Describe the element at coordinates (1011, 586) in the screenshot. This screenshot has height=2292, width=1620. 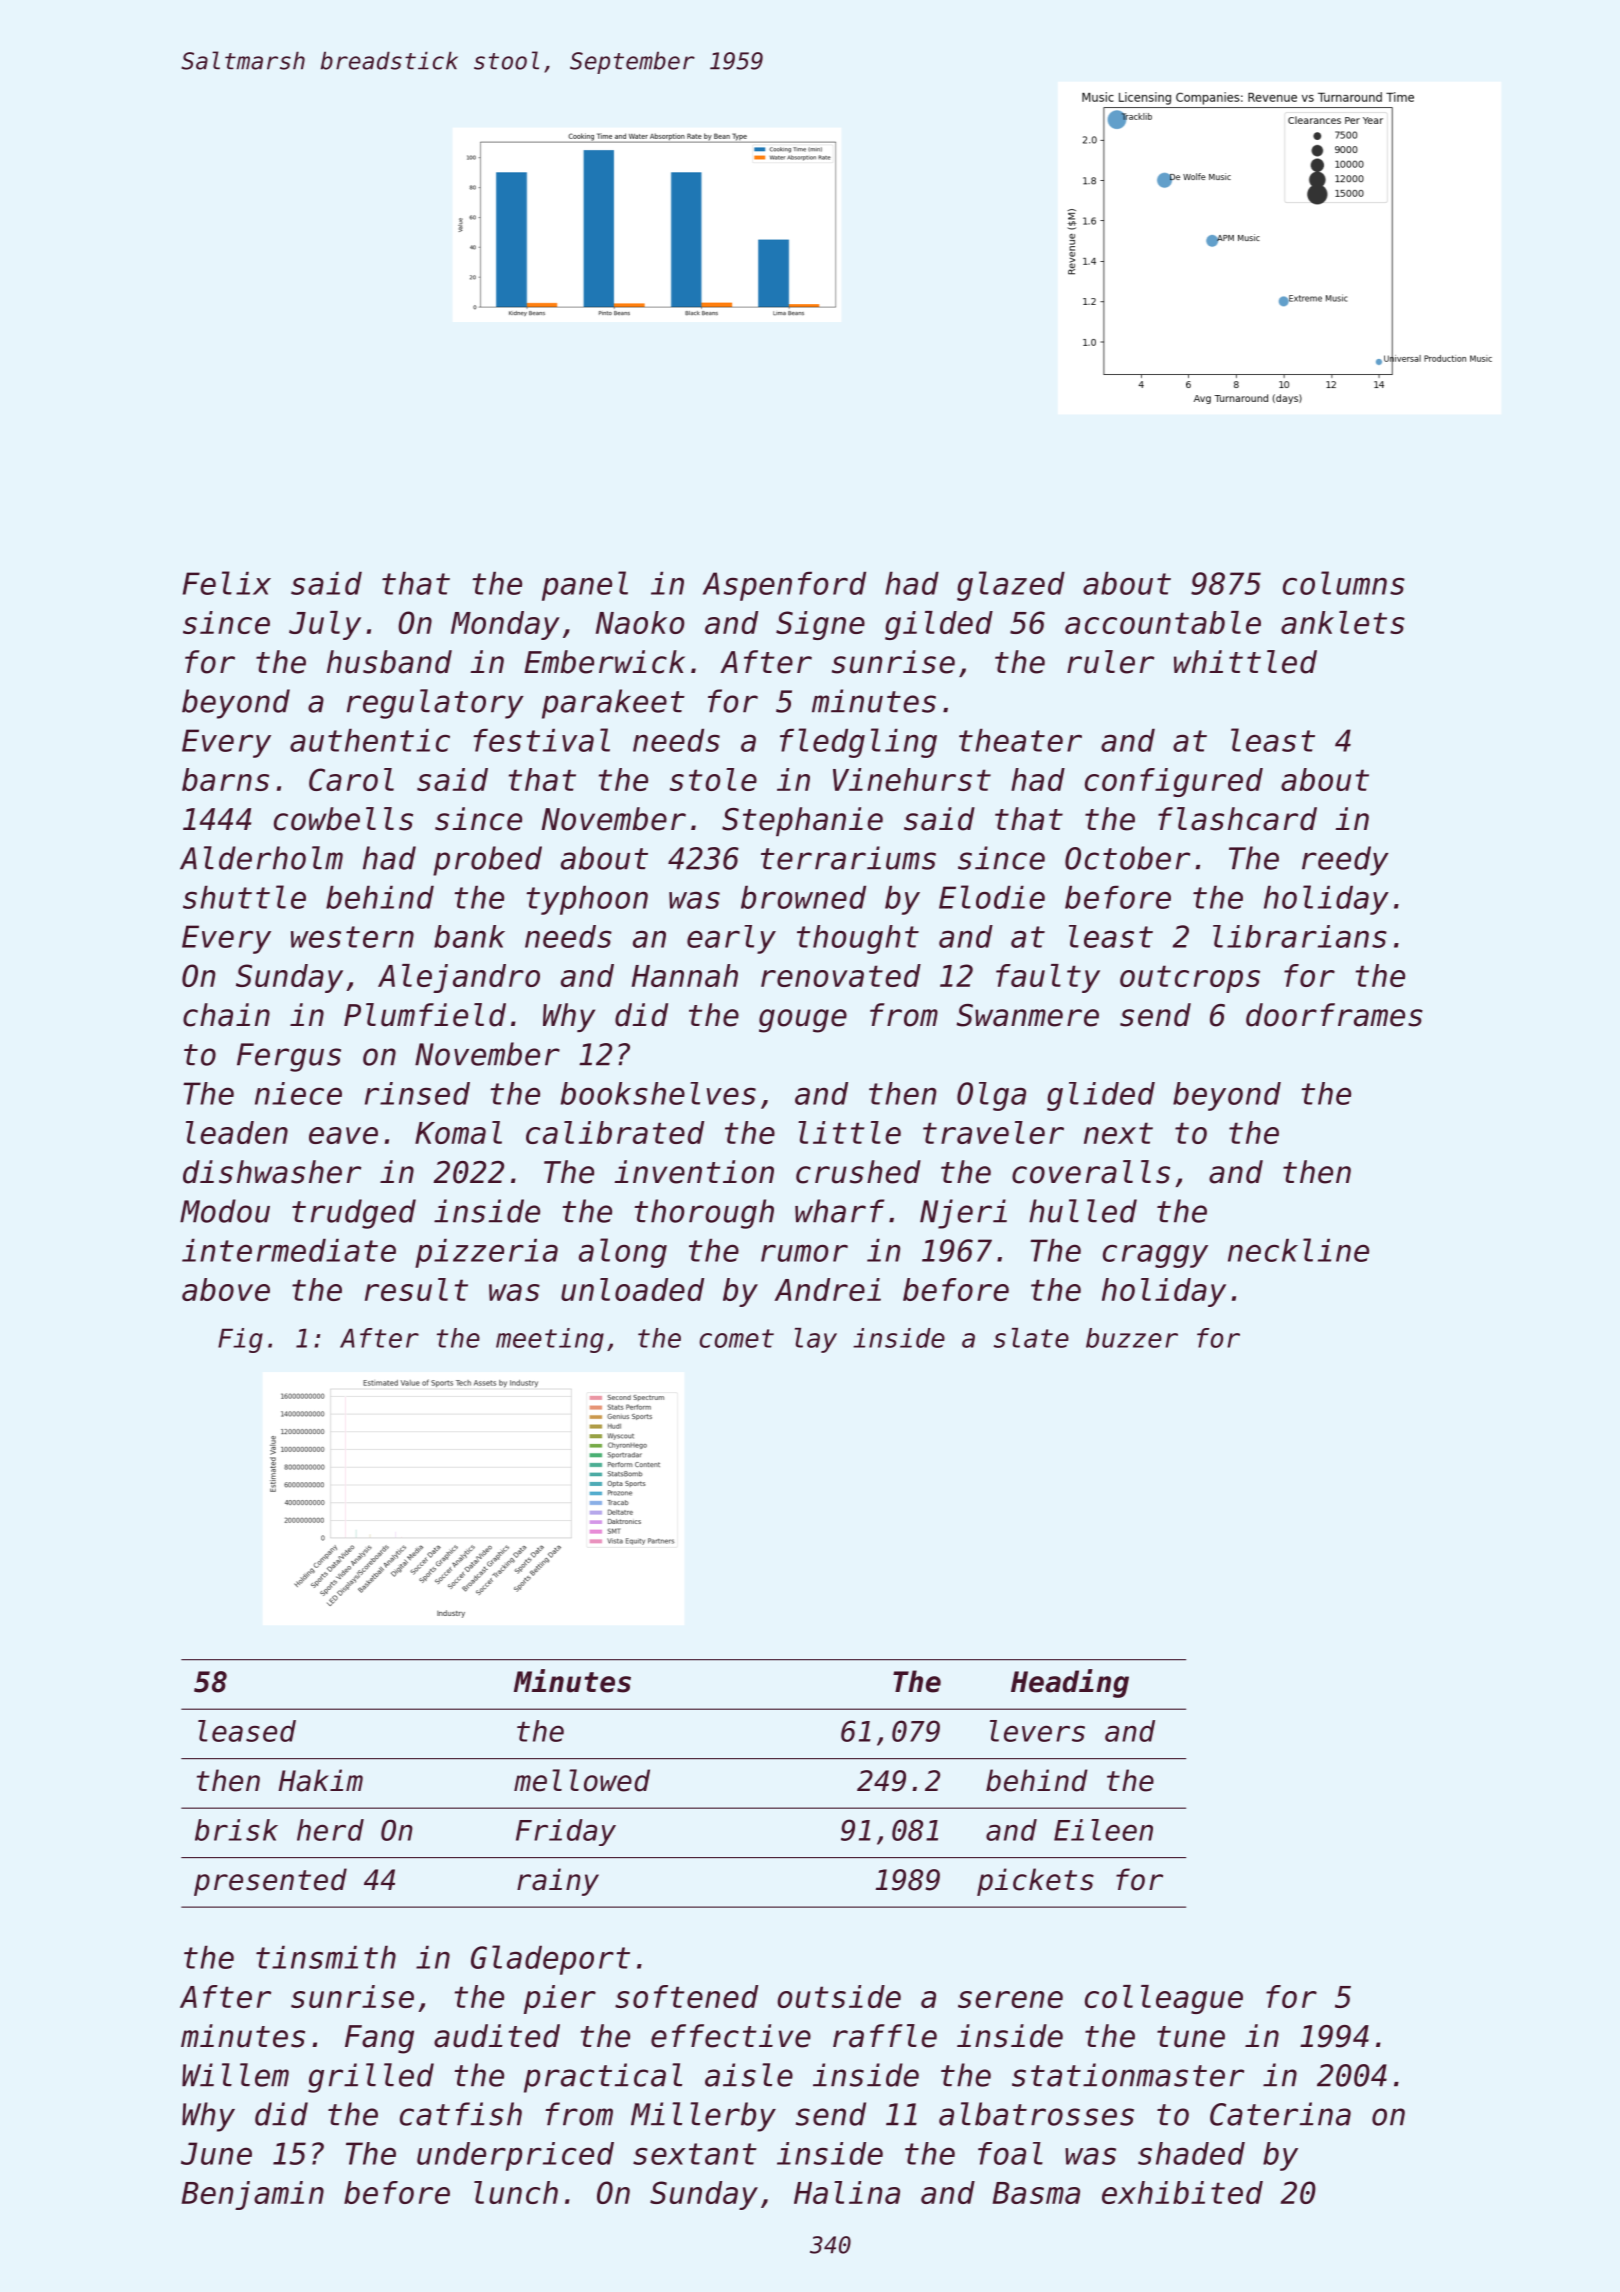
I see `glazed` at that location.
